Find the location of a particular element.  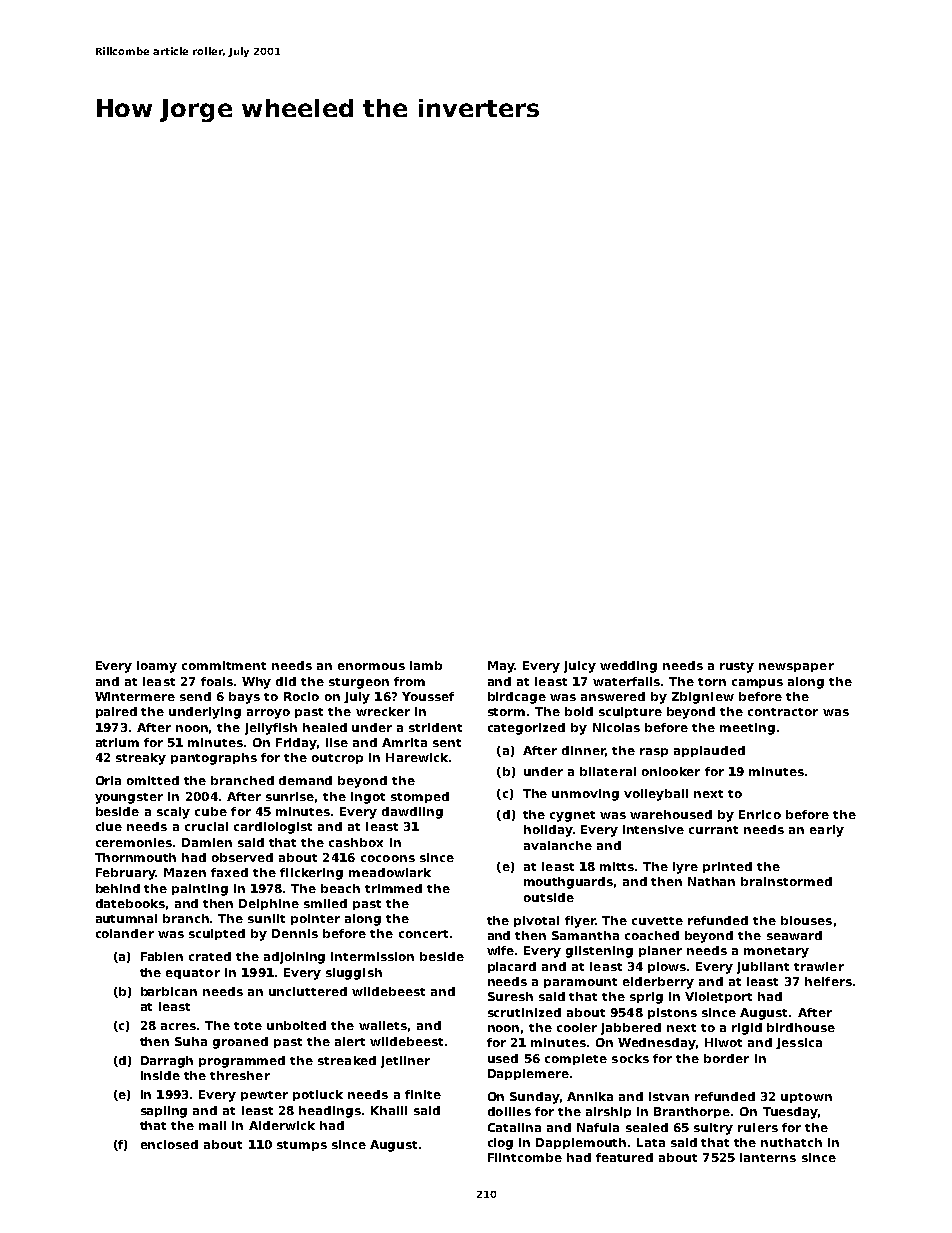

wedding is located at coordinates (628, 667).
